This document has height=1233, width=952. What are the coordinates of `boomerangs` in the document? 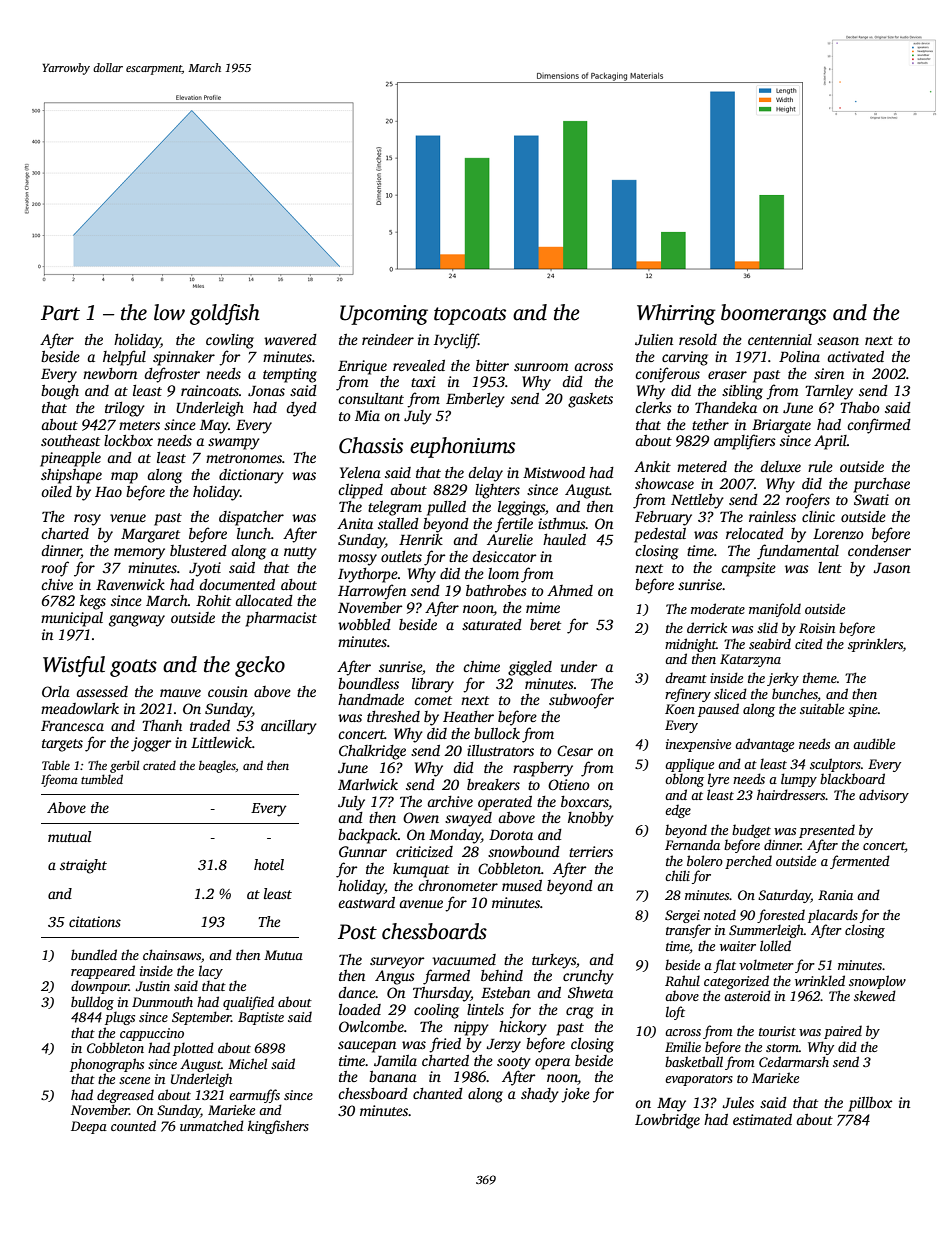 It's located at (773, 314).
